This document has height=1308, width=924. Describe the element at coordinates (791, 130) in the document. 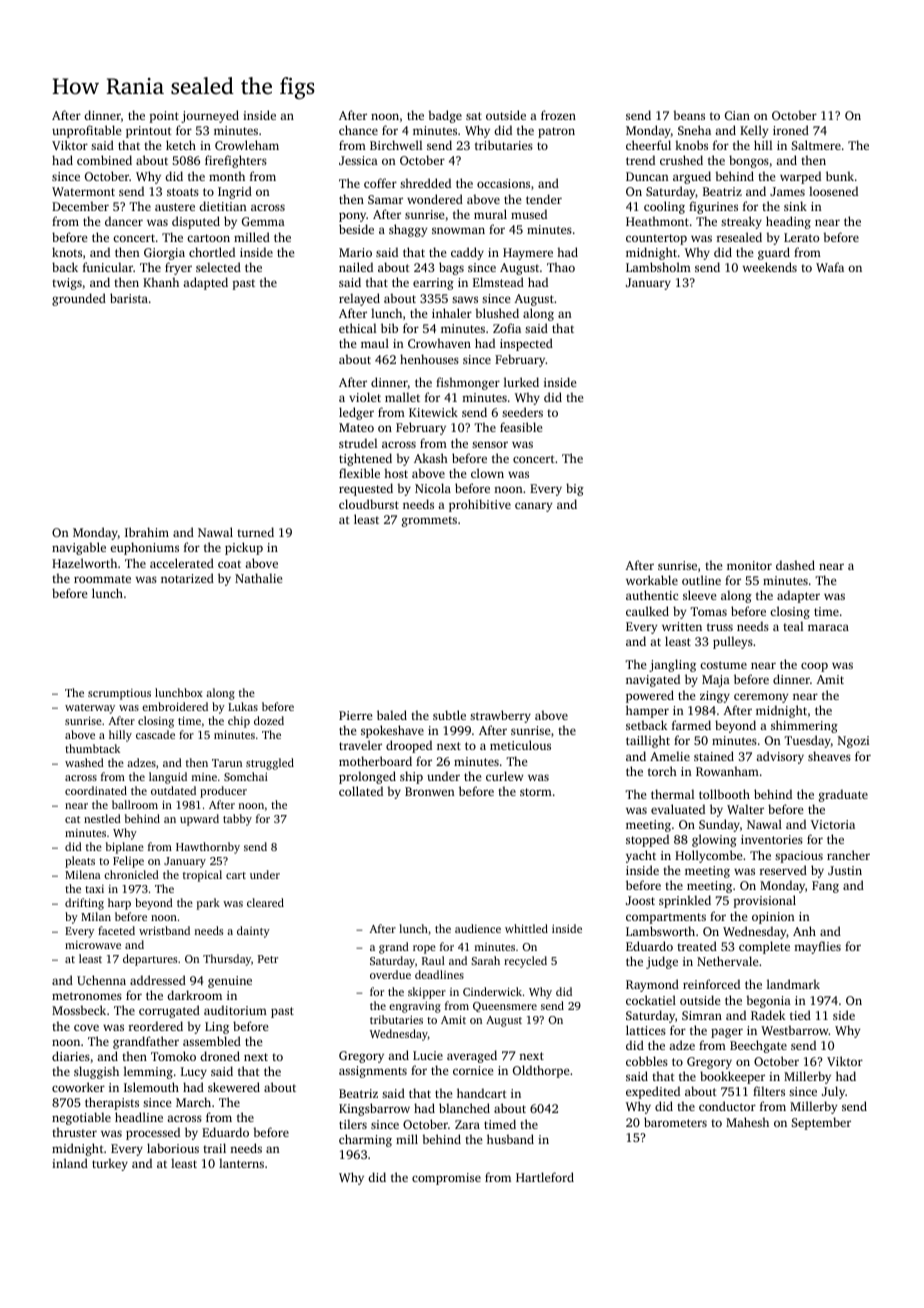

I see `ironed` at that location.
